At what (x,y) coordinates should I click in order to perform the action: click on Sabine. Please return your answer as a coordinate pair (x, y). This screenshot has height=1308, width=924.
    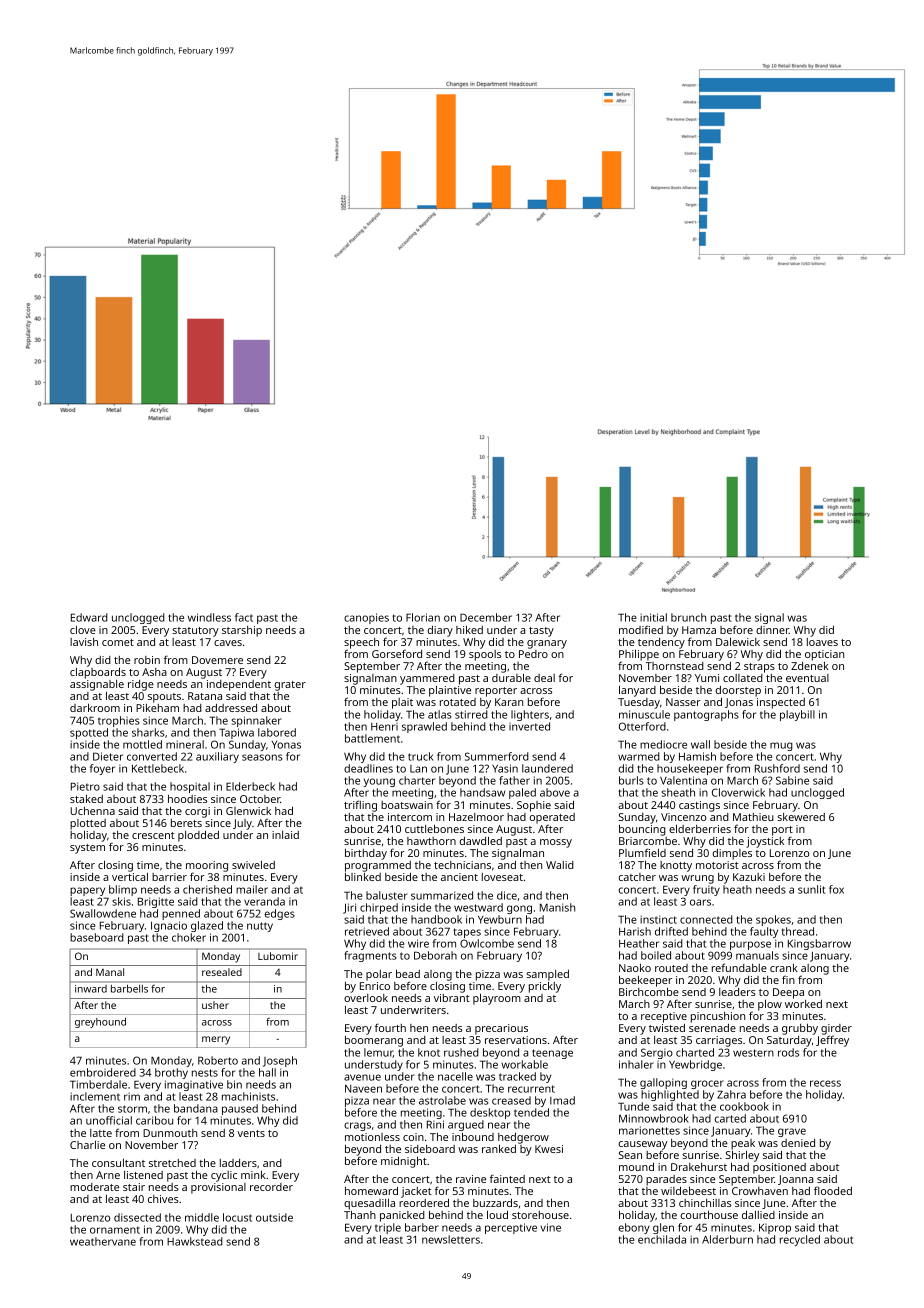
    Looking at the image, I should click on (792, 780).
